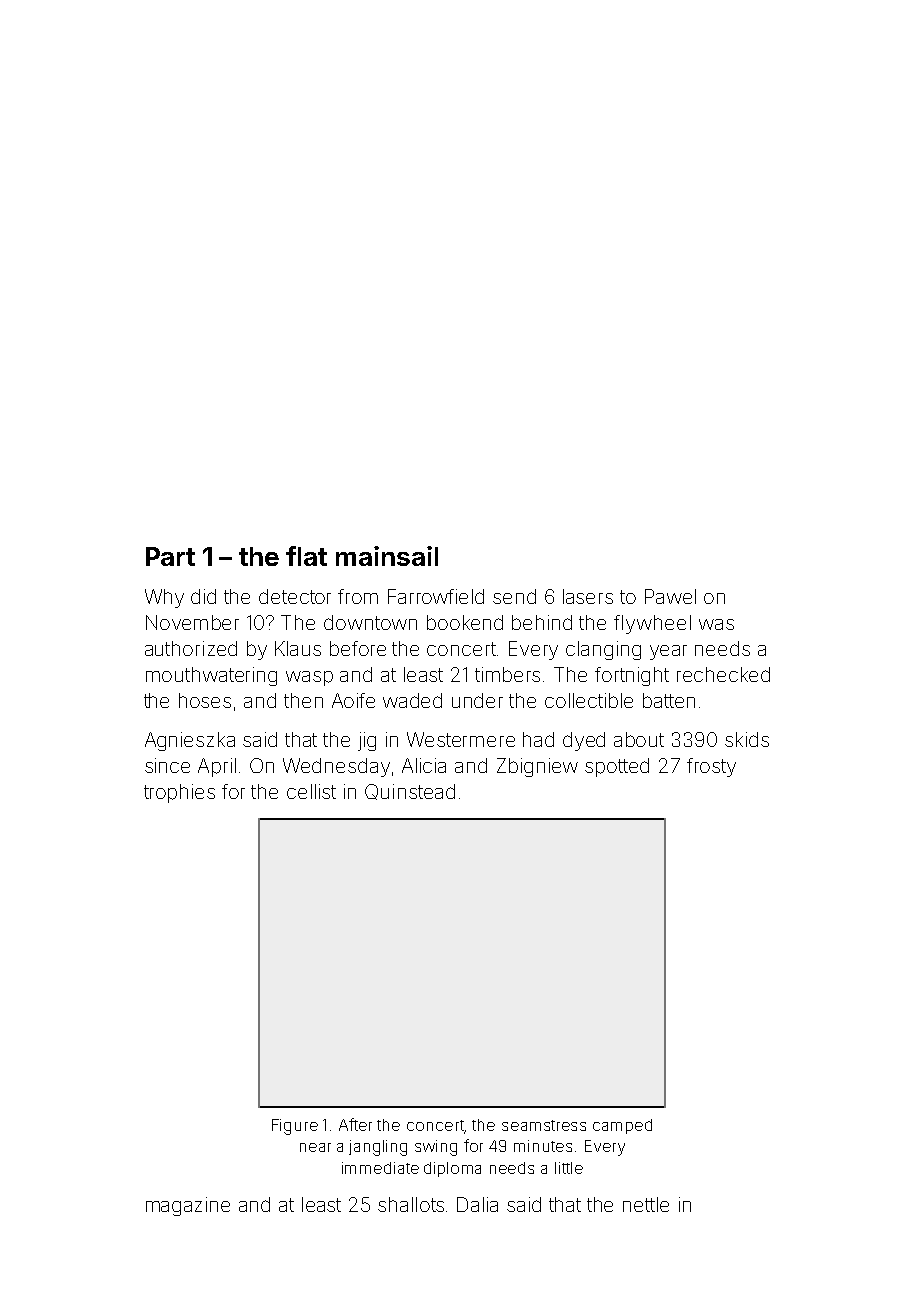 This image has height=1311, width=924. Describe the element at coordinates (711, 767) in the image. I see `frosty` at that location.
